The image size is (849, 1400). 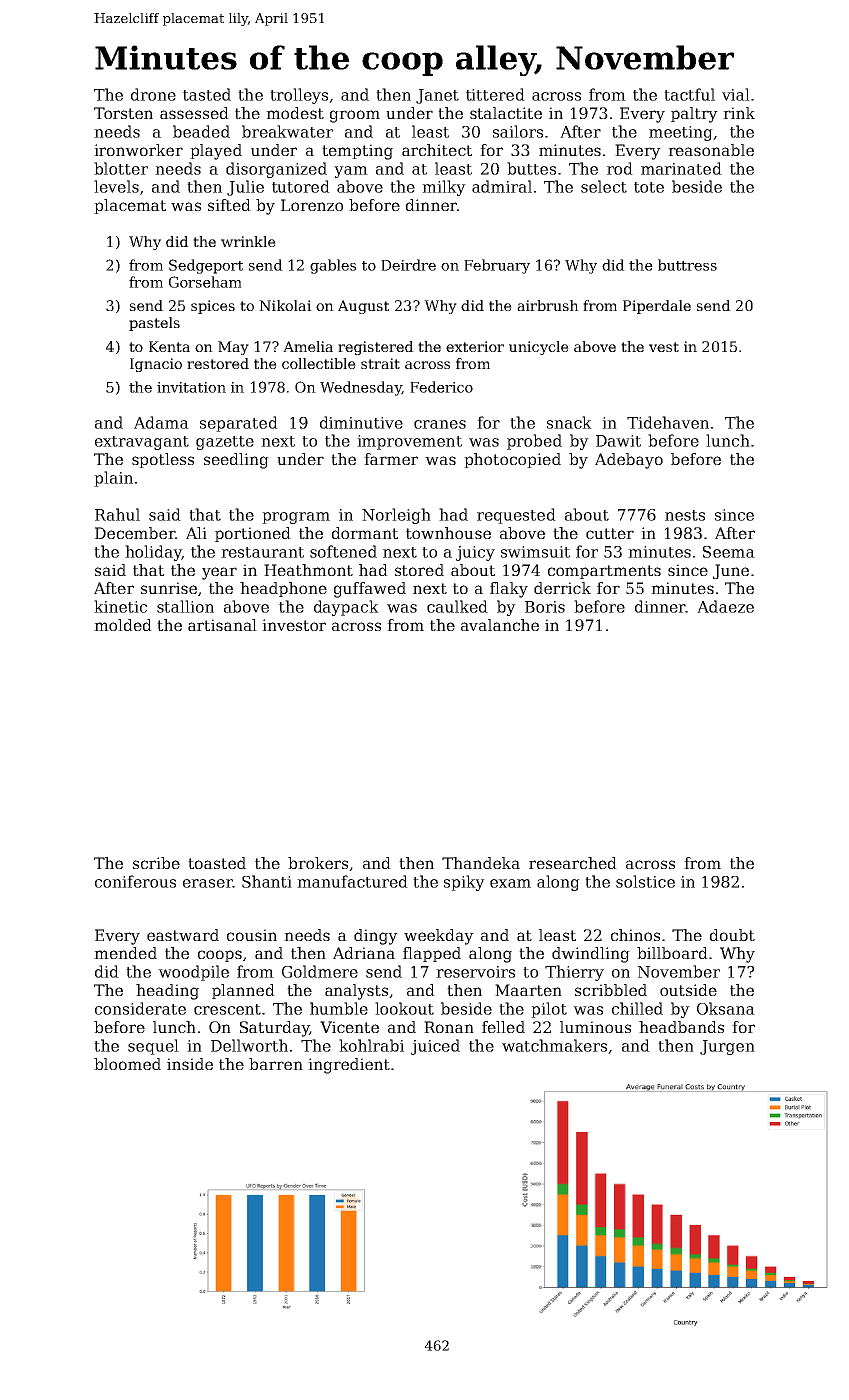 I want to click on milky, so click(x=444, y=188).
